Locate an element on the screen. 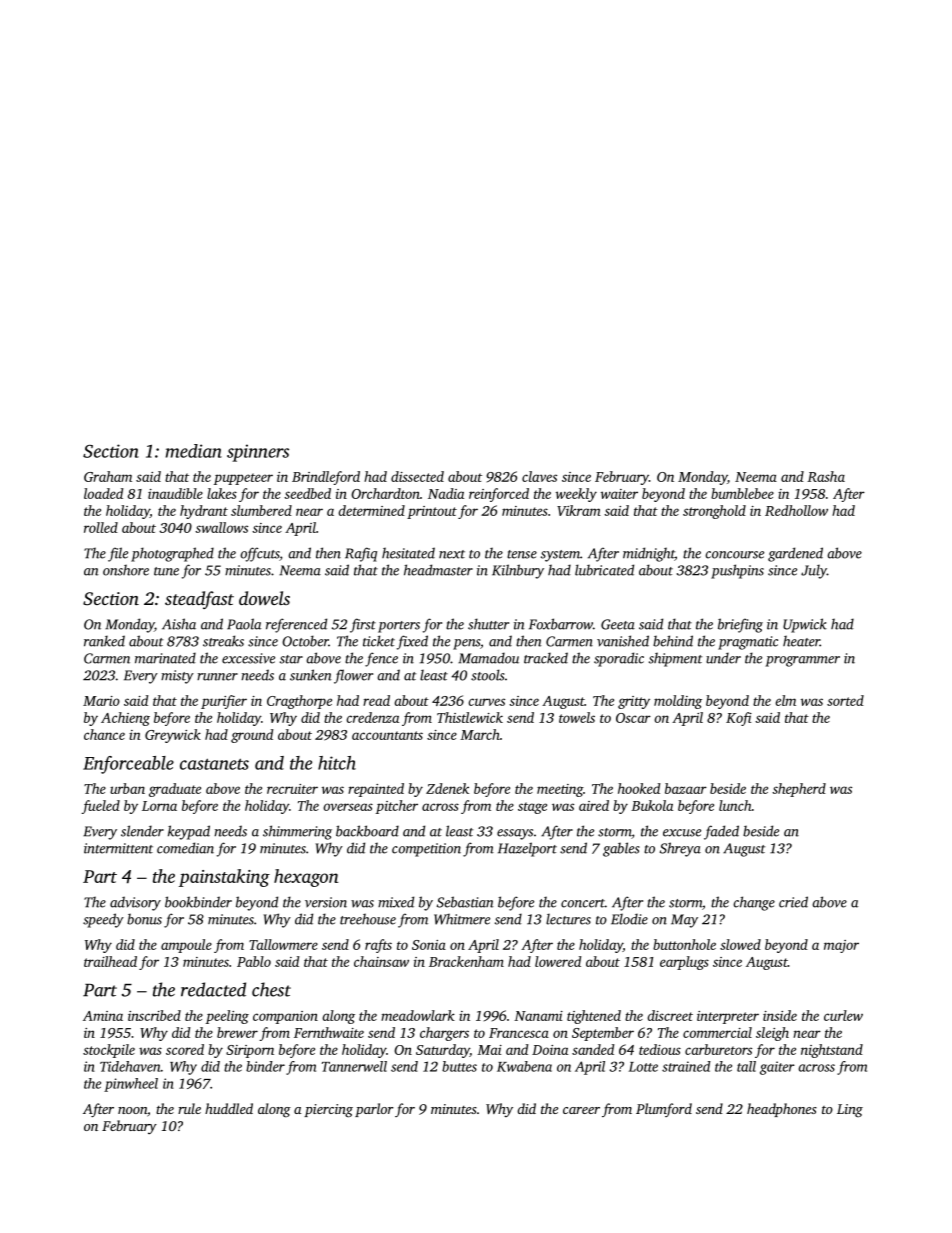  briefing is located at coordinates (740, 625).
